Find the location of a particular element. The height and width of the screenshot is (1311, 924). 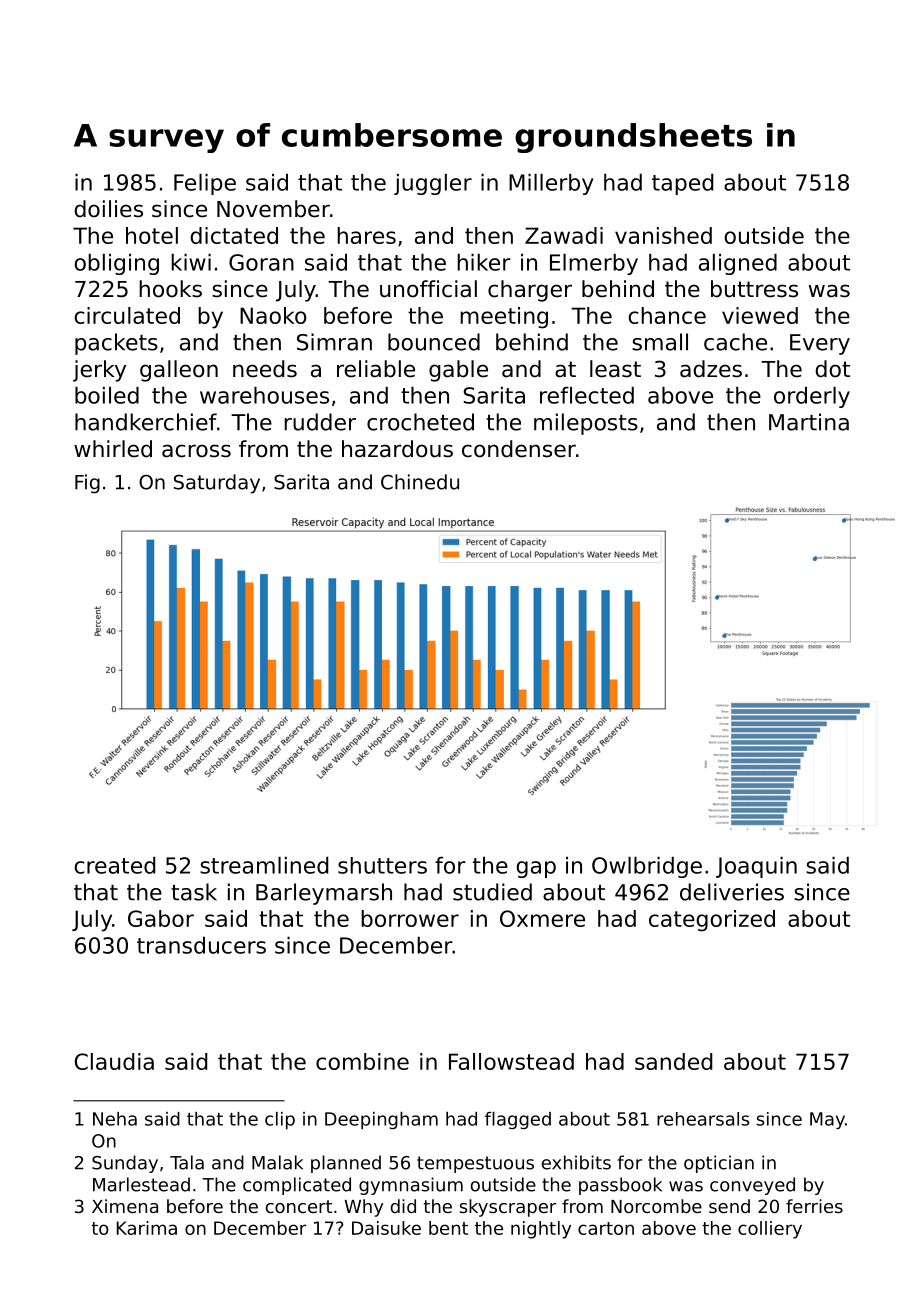

Naoko is located at coordinates (273, 315).
